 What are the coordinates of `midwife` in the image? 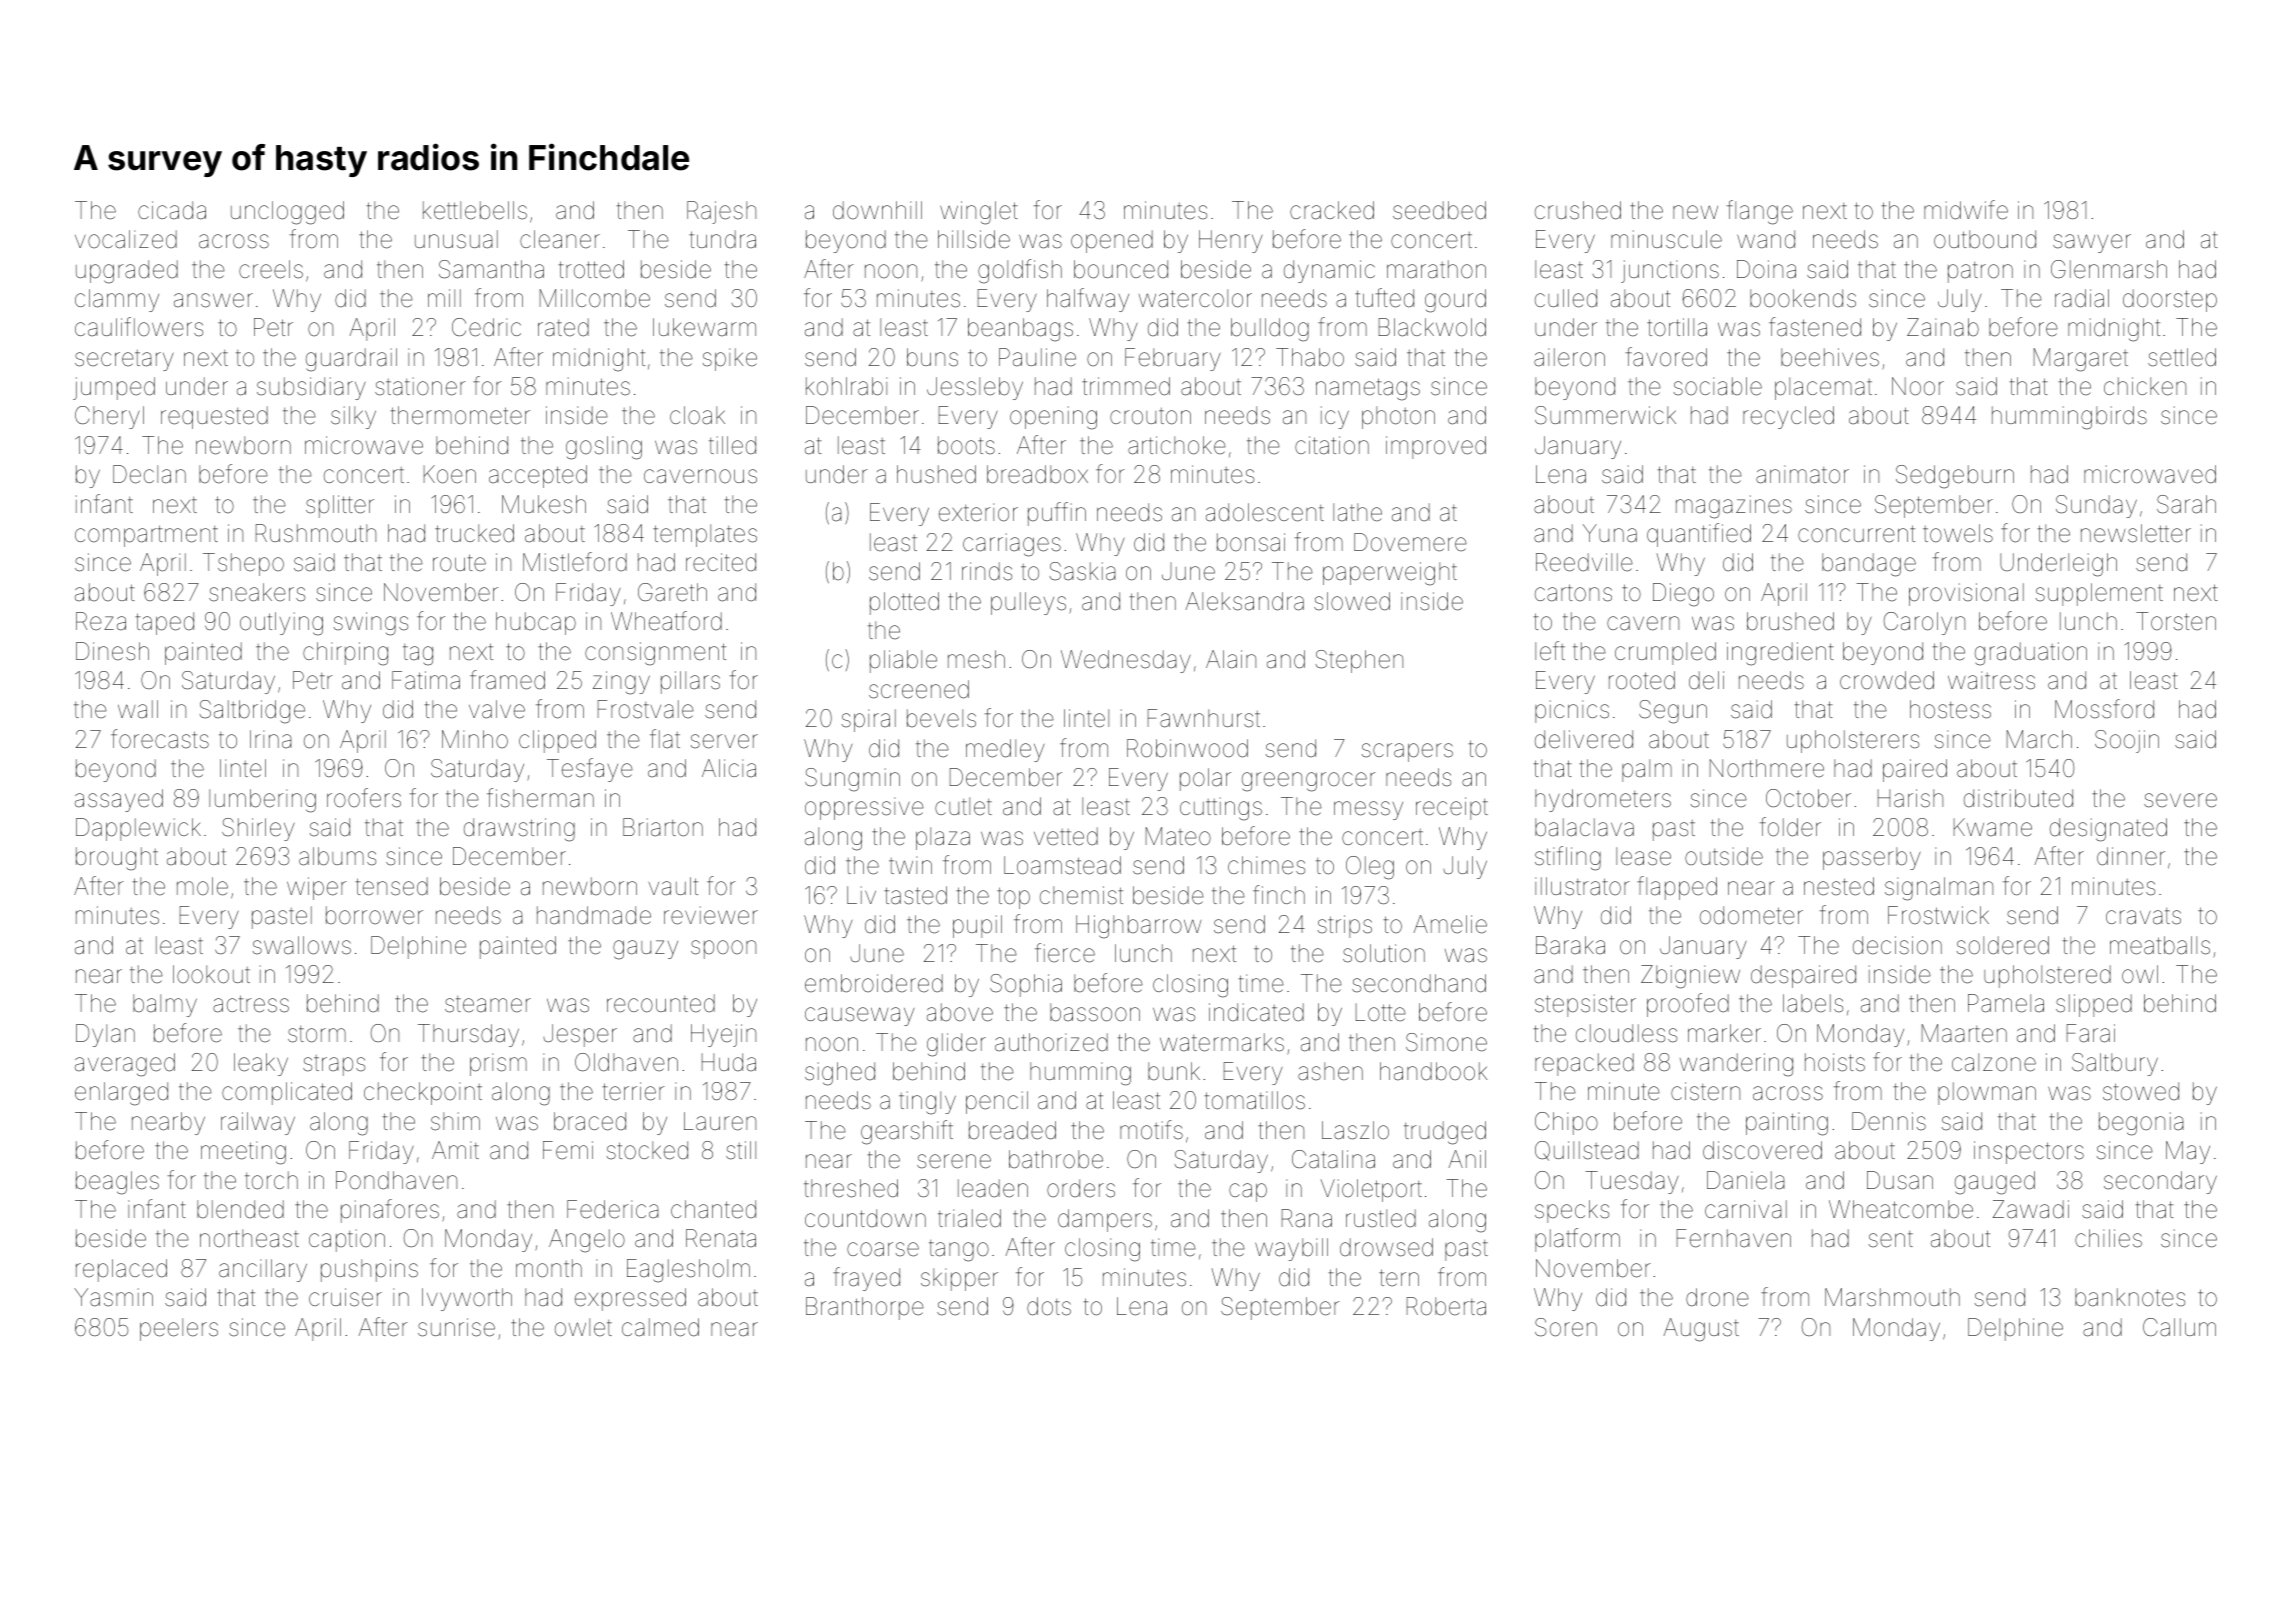 It's located at (1966, 210).
